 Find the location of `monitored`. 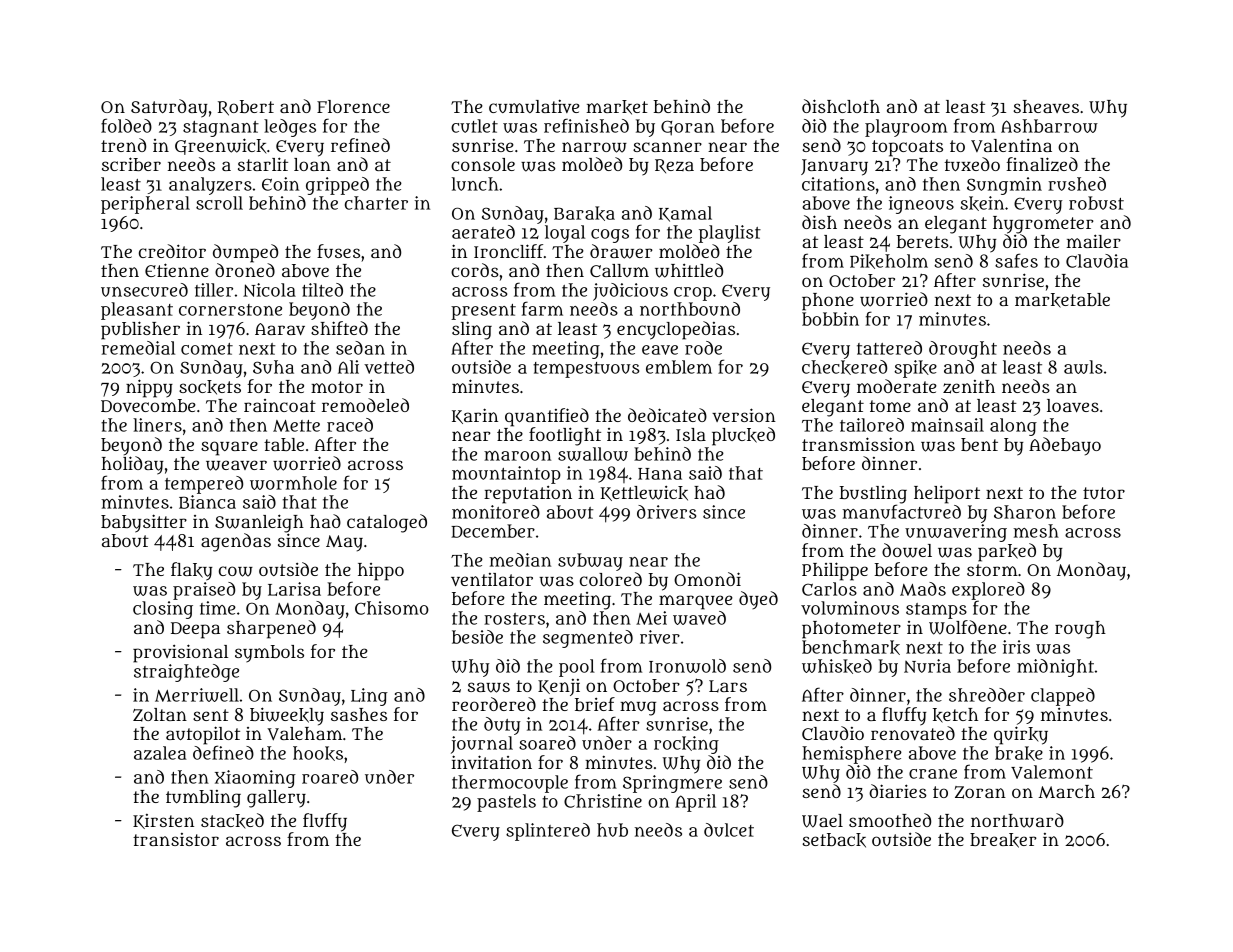

monitored is located at coordinates (496, 512).
